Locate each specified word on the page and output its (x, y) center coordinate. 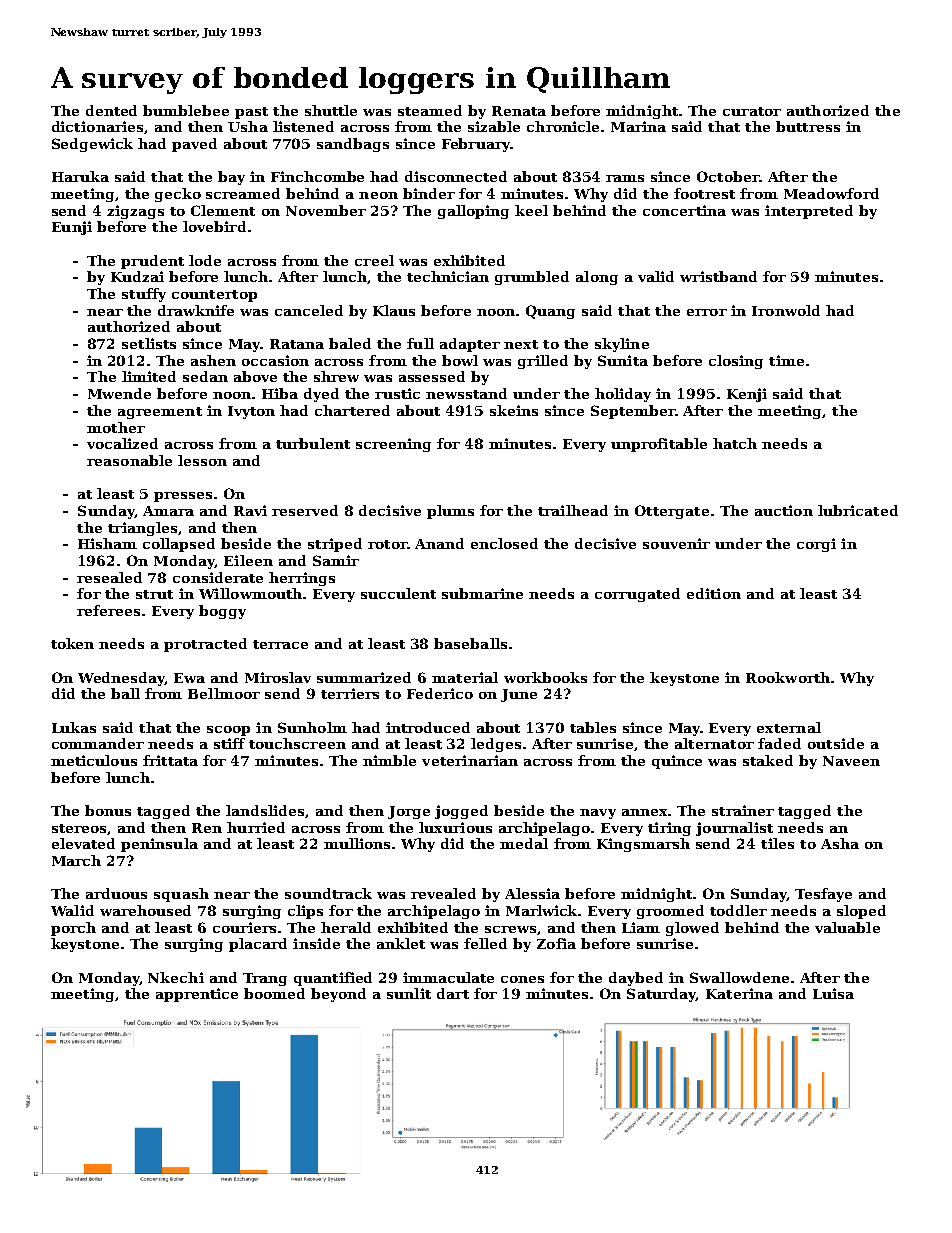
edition (714, 593)
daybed (636, 979)
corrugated (637, 595)
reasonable (129, 460)
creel (374, 260)
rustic (397, 393)
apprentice (197, 995)
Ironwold (786, 310)
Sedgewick (92, 145)
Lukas (74, 727)
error (707, 312)
